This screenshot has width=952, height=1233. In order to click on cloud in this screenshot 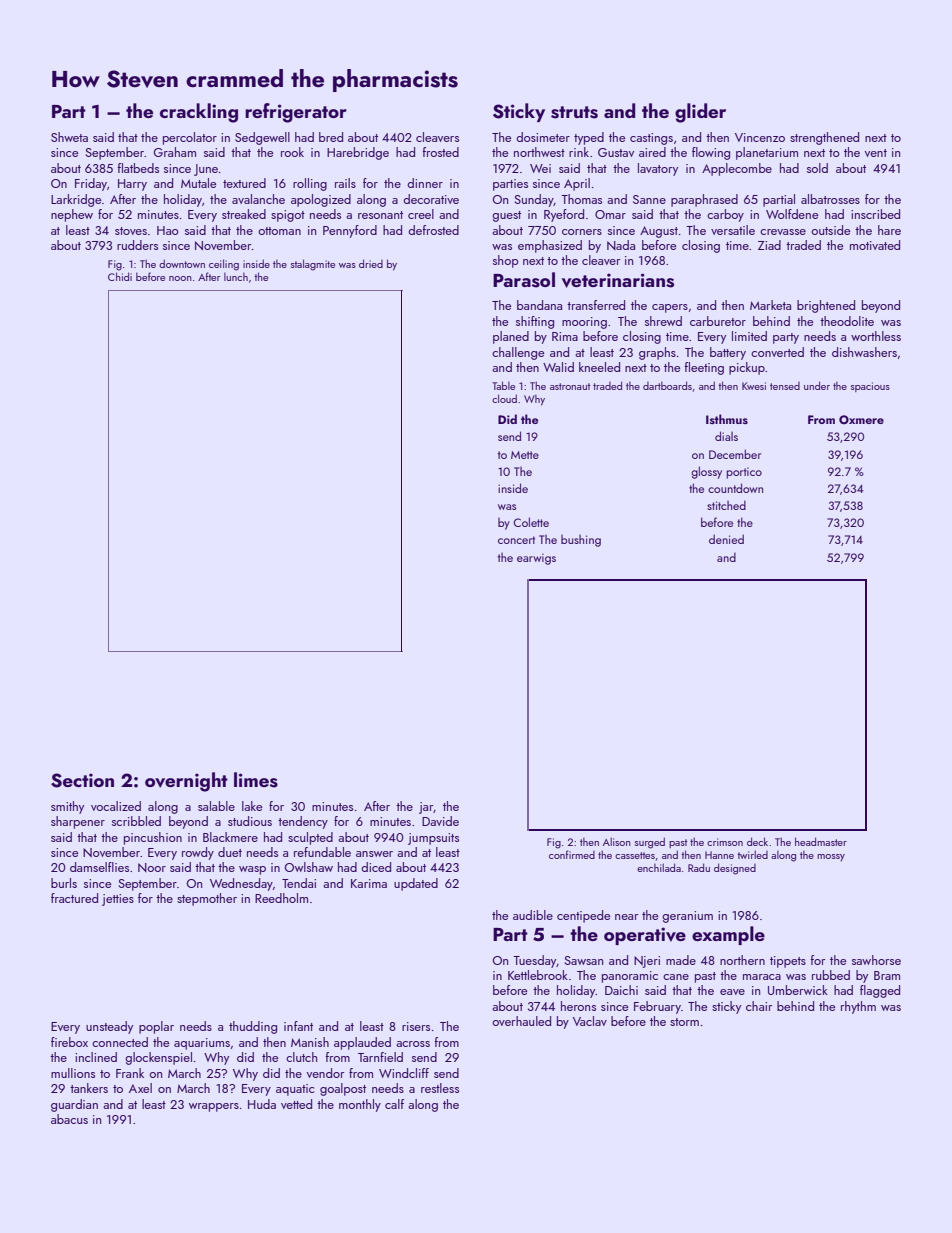, I will do `click(504, 398)`.
